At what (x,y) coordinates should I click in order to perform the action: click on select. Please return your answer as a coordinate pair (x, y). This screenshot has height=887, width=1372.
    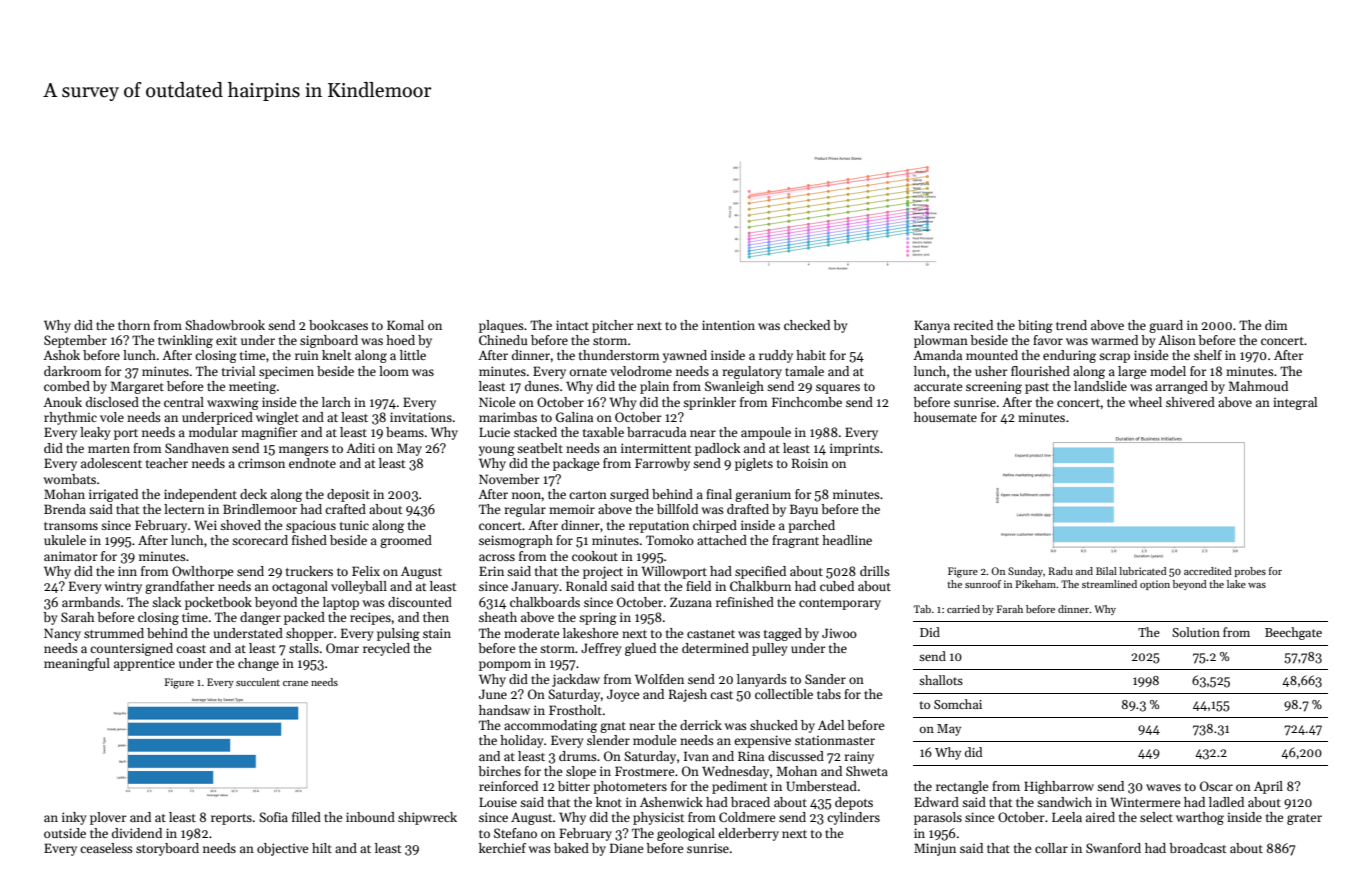
    Looking at the image, I should click on (1156, 817).
